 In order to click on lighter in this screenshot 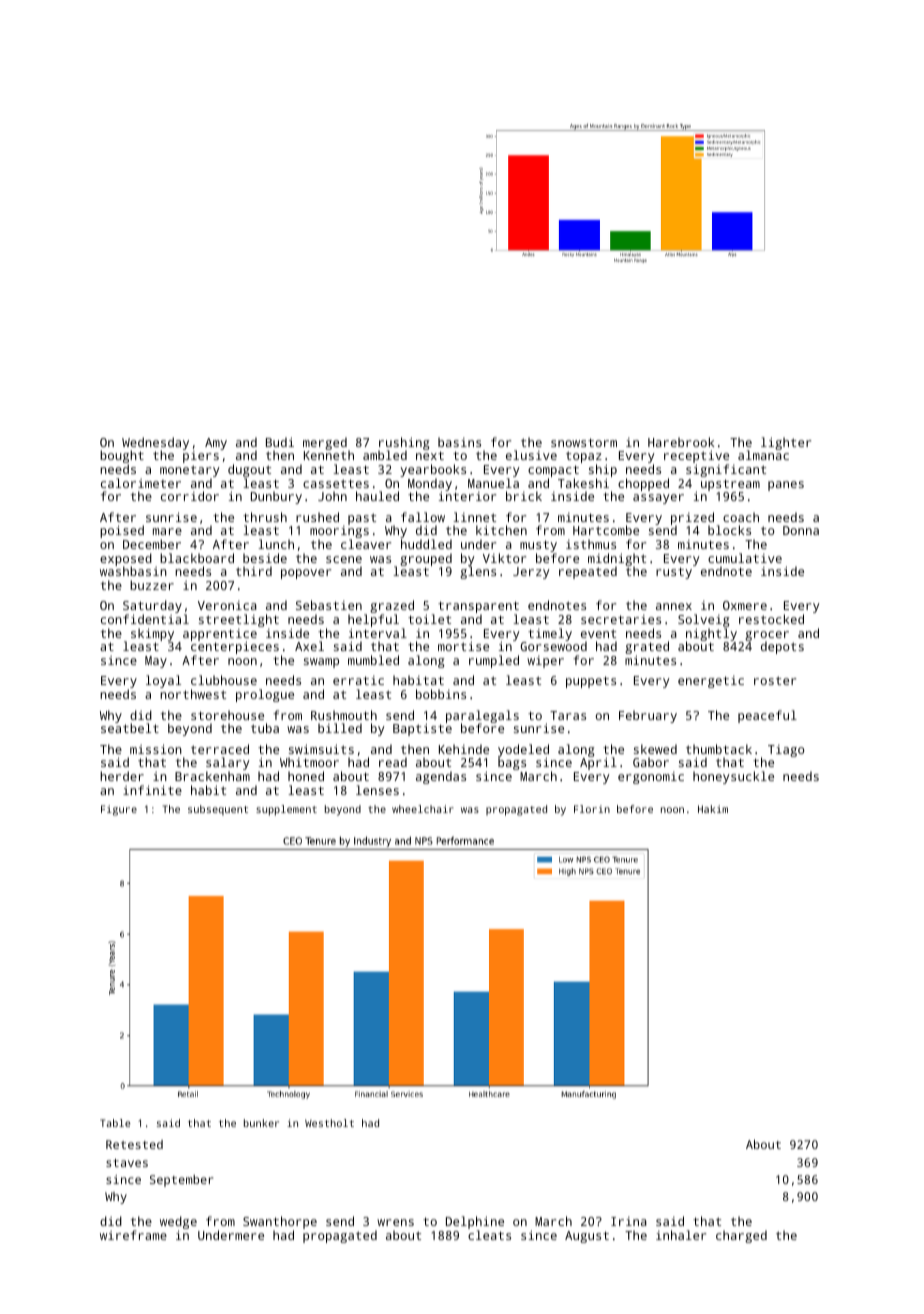, I will do `click(786, 443)`.
